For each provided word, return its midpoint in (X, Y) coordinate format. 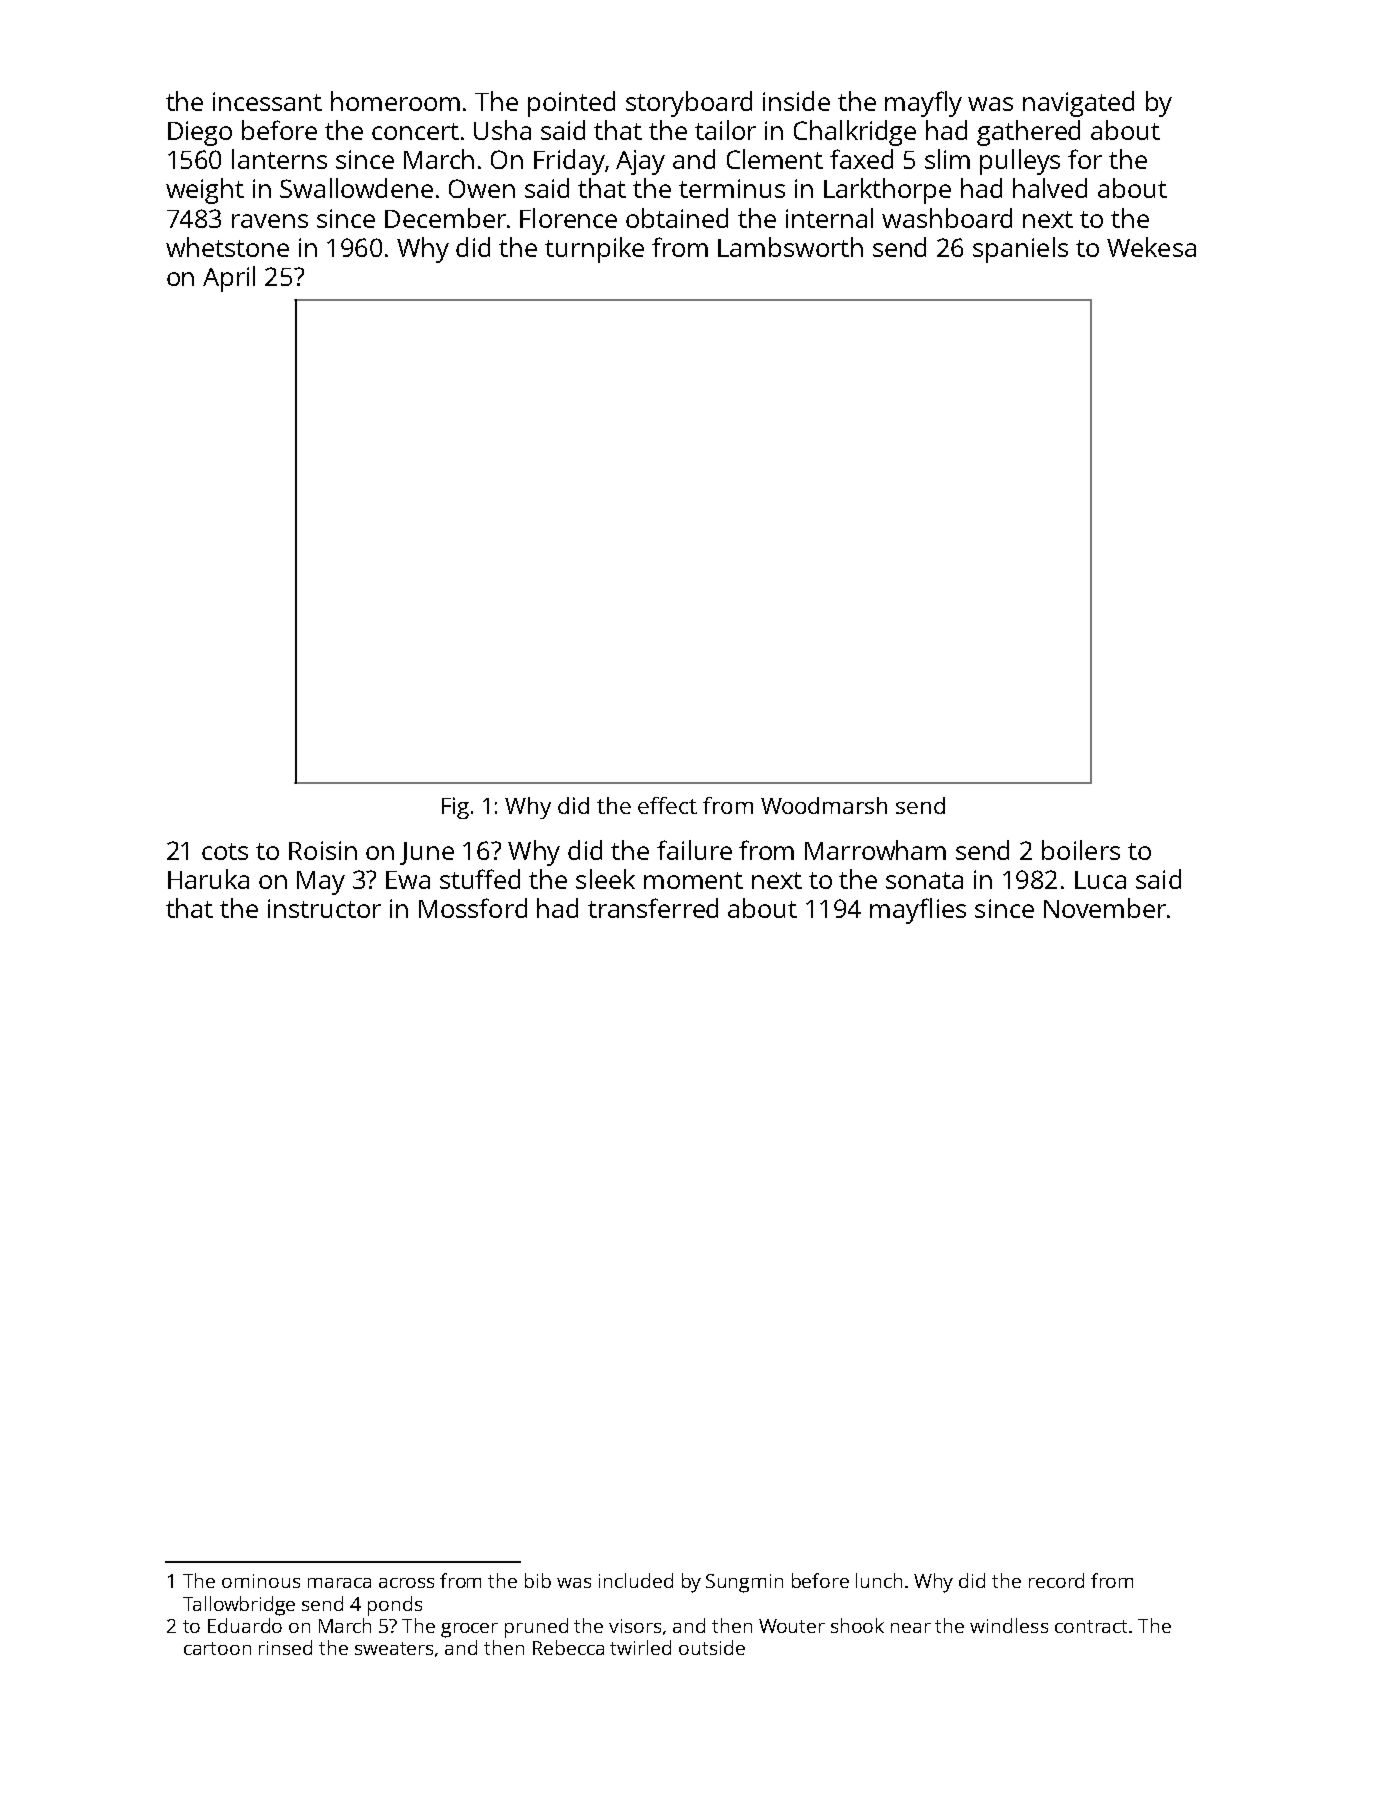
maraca (339, 1583)
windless (1009, 1625)
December (445, 218)
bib (538, 1580)
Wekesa (1151, 247)
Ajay (640, 162)
